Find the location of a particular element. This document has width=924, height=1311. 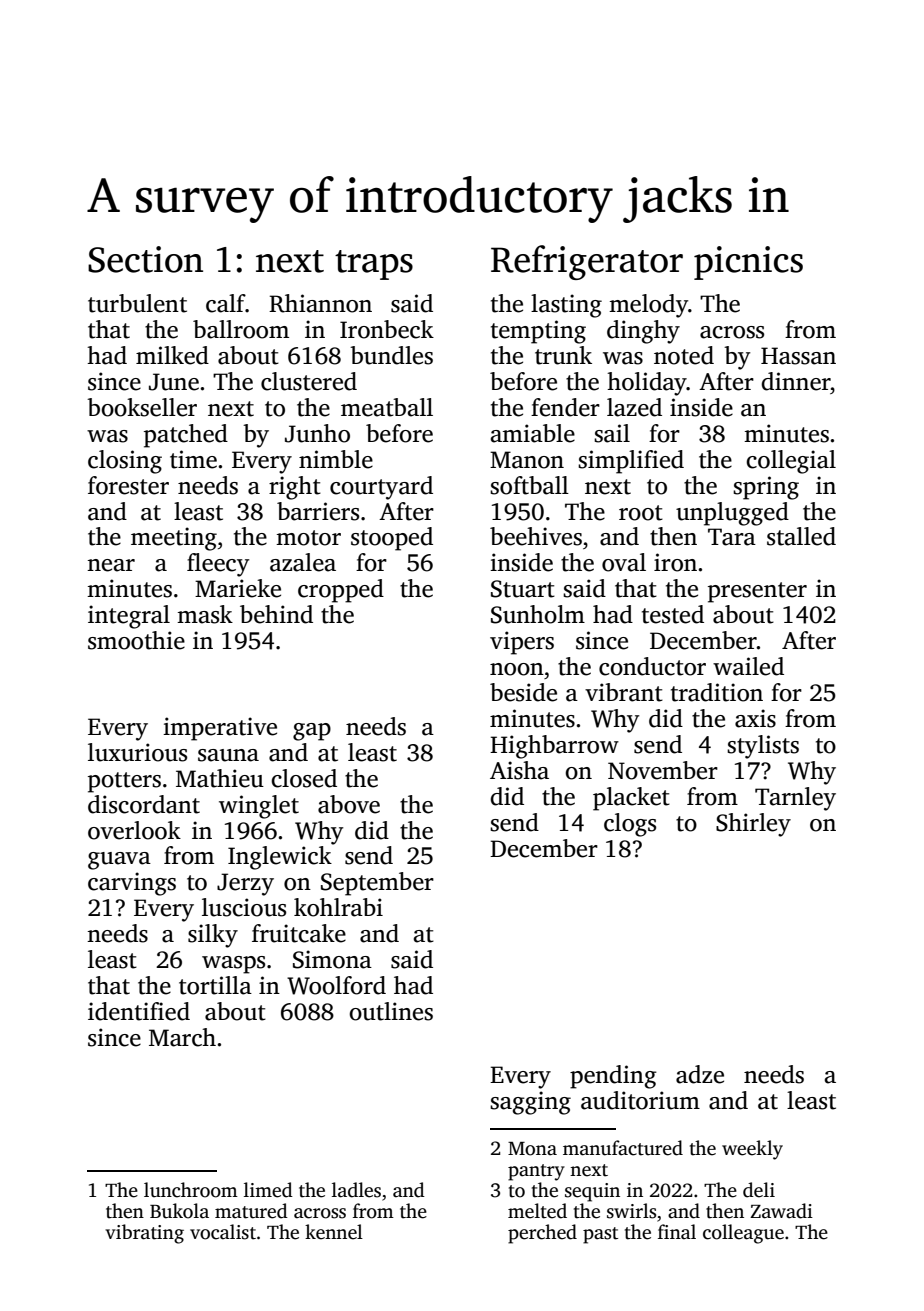

Shirley is located at coordinates (753, 825).
